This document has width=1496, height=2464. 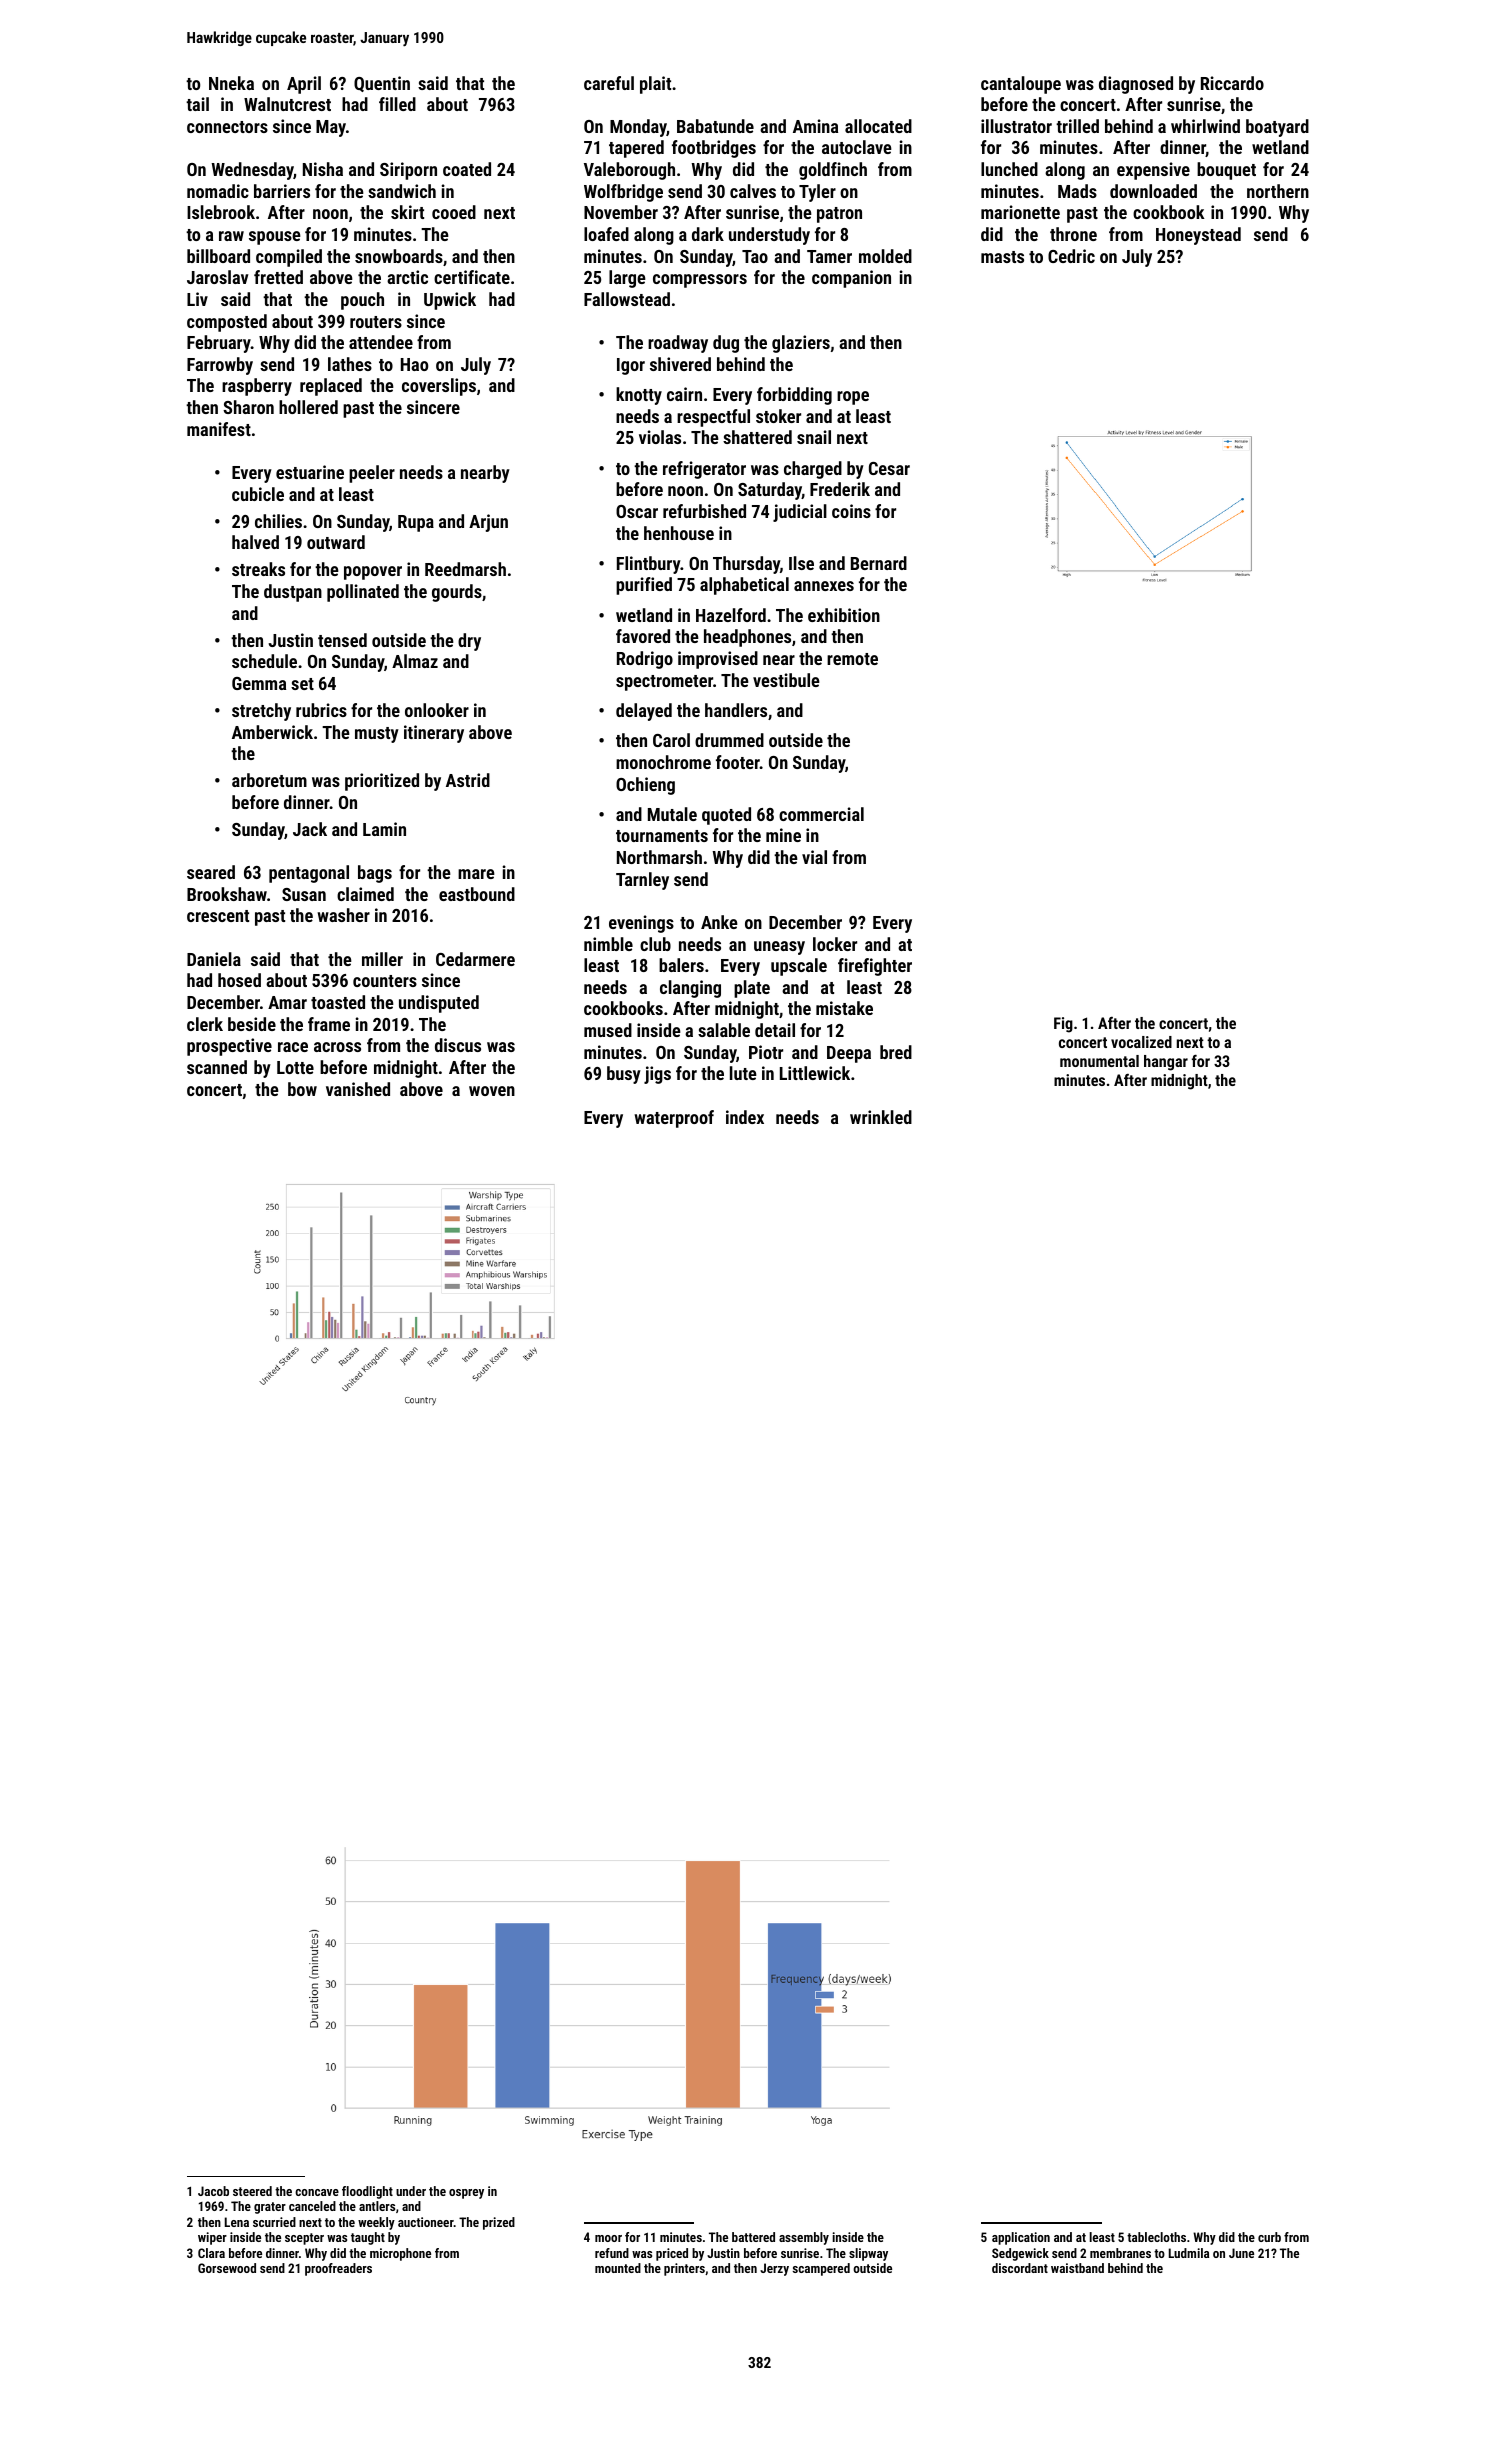 I want to click on Cesar, so click(x=889, y=468).
